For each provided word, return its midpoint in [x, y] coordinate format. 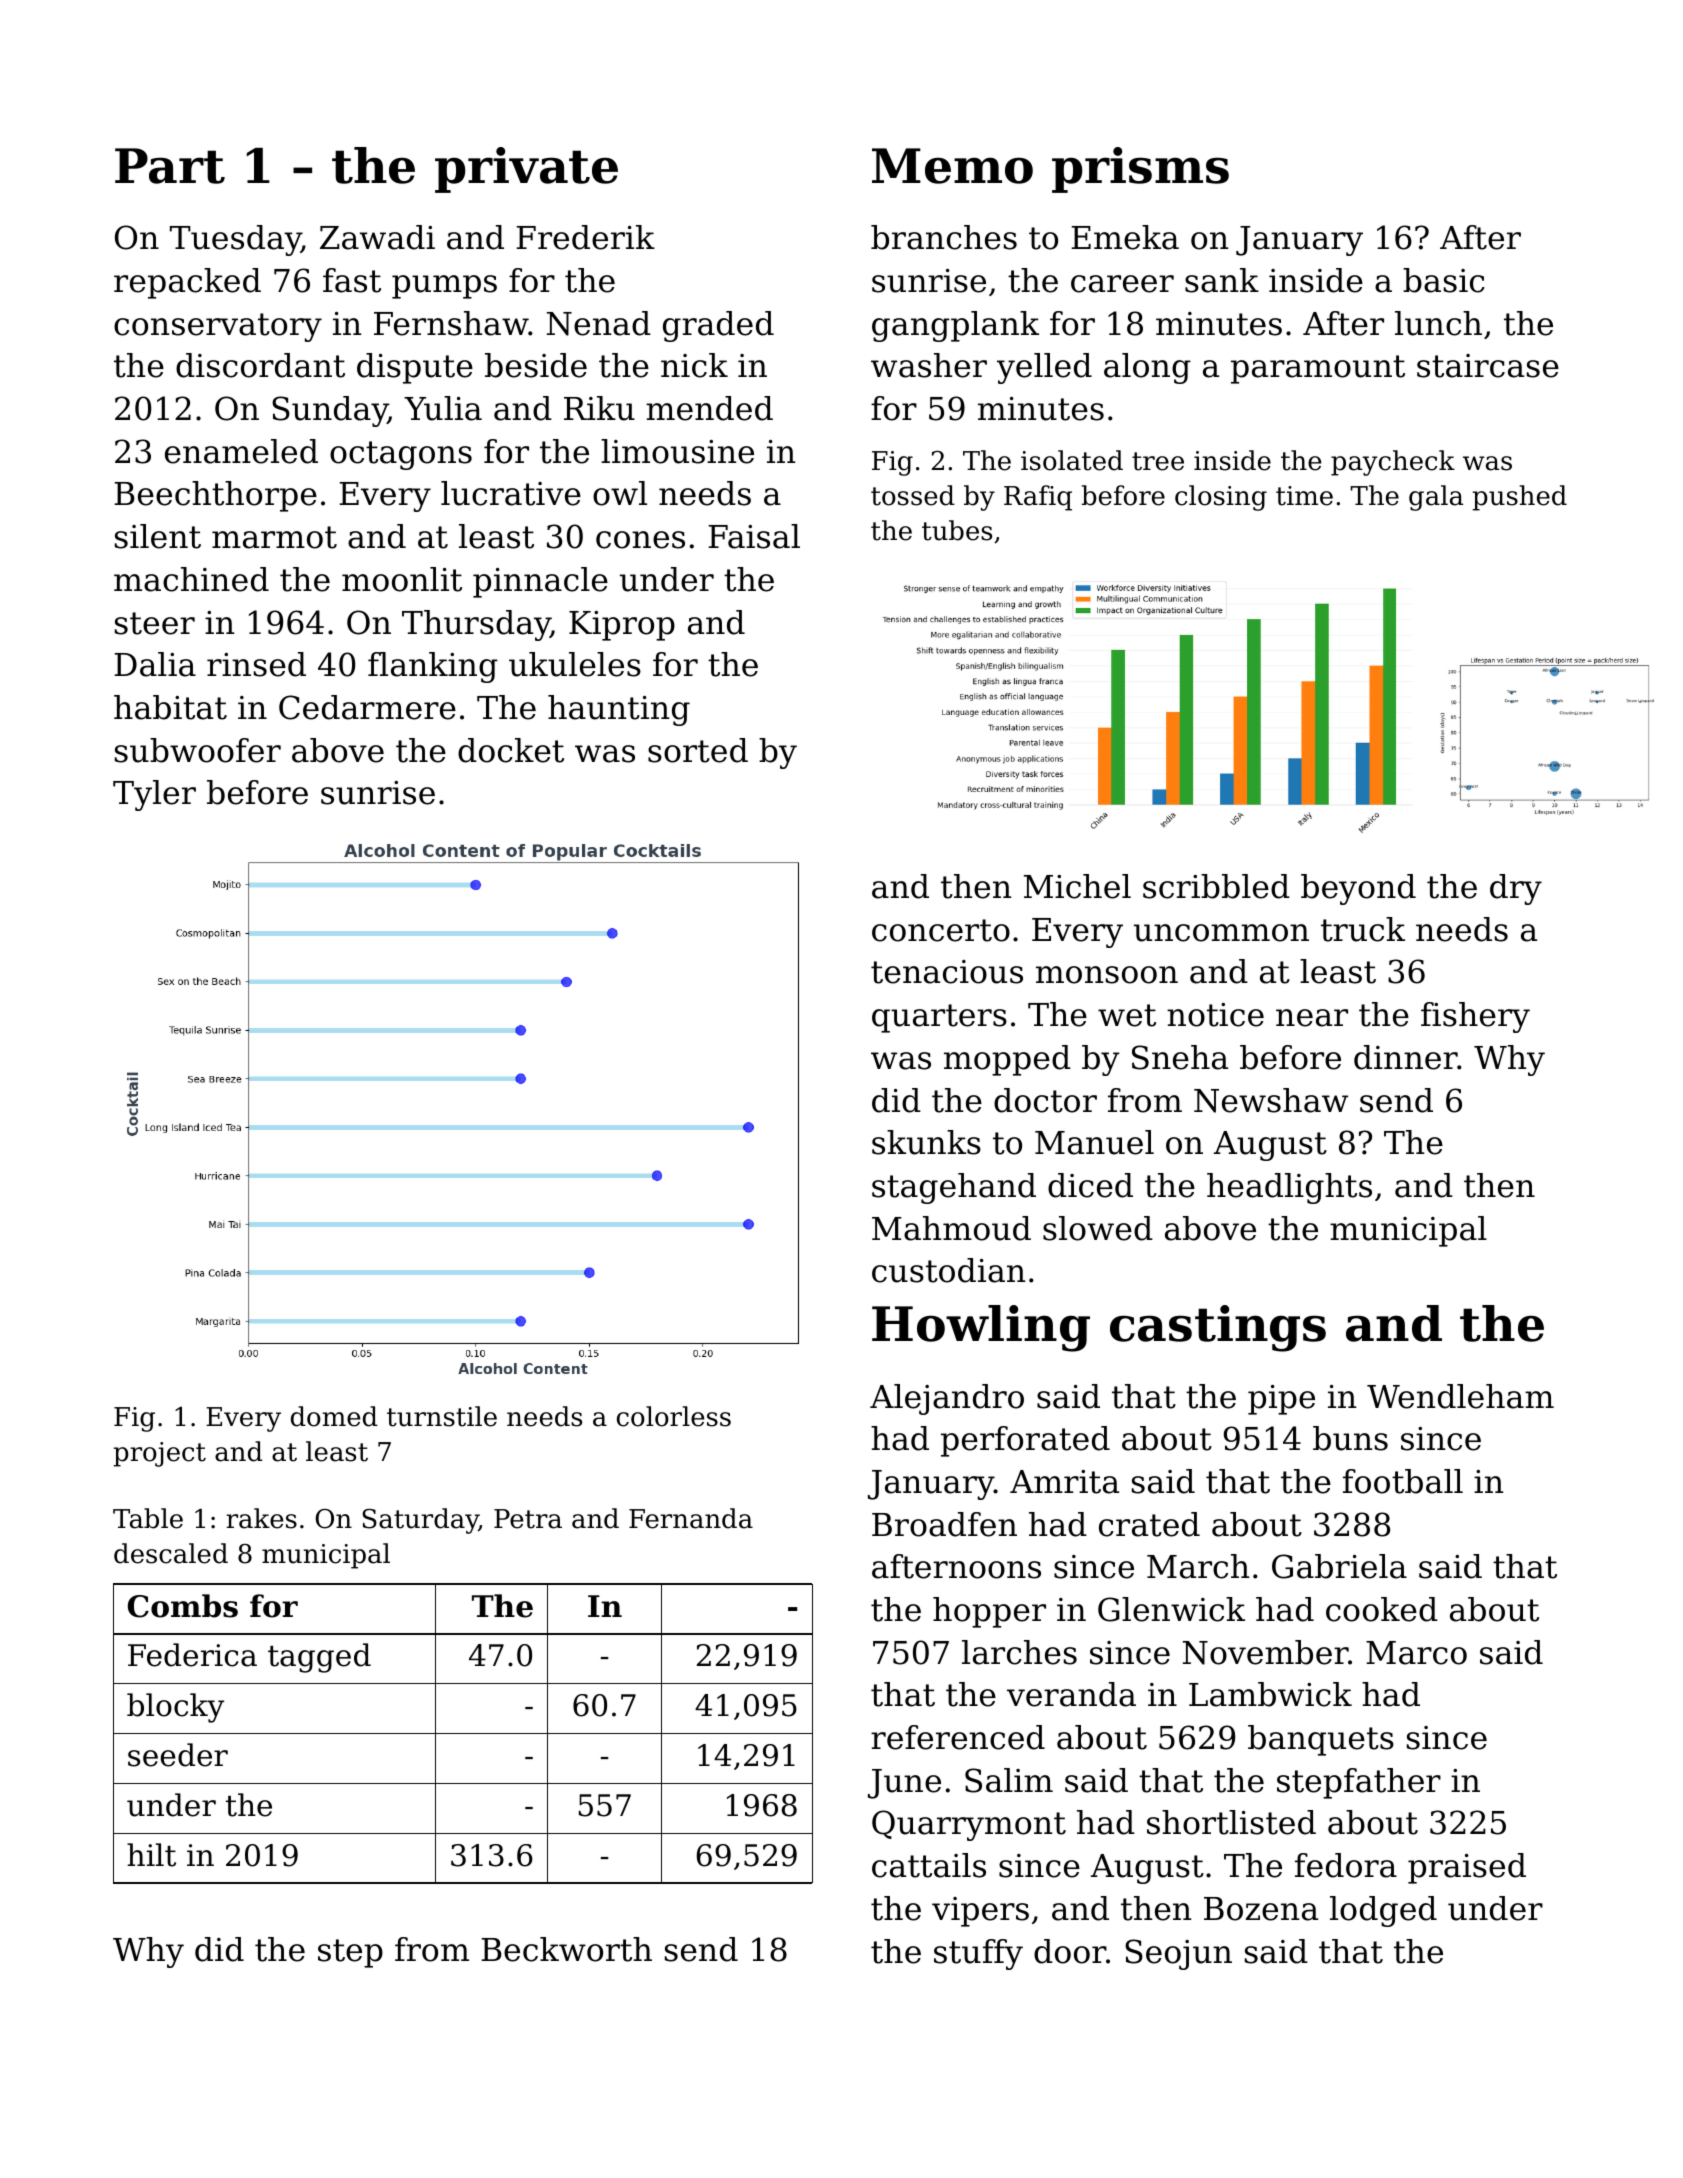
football [1403, 1481]
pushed [1520, 498]
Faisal [754, 536]
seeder [178, 1755]
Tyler [154, 795]
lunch [1438, 323]
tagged [319, 1658]
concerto [941, 930]
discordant [260, 365]
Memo [952, 166]
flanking [433, 667]
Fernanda [691, 1518]
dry [1516, 889]
